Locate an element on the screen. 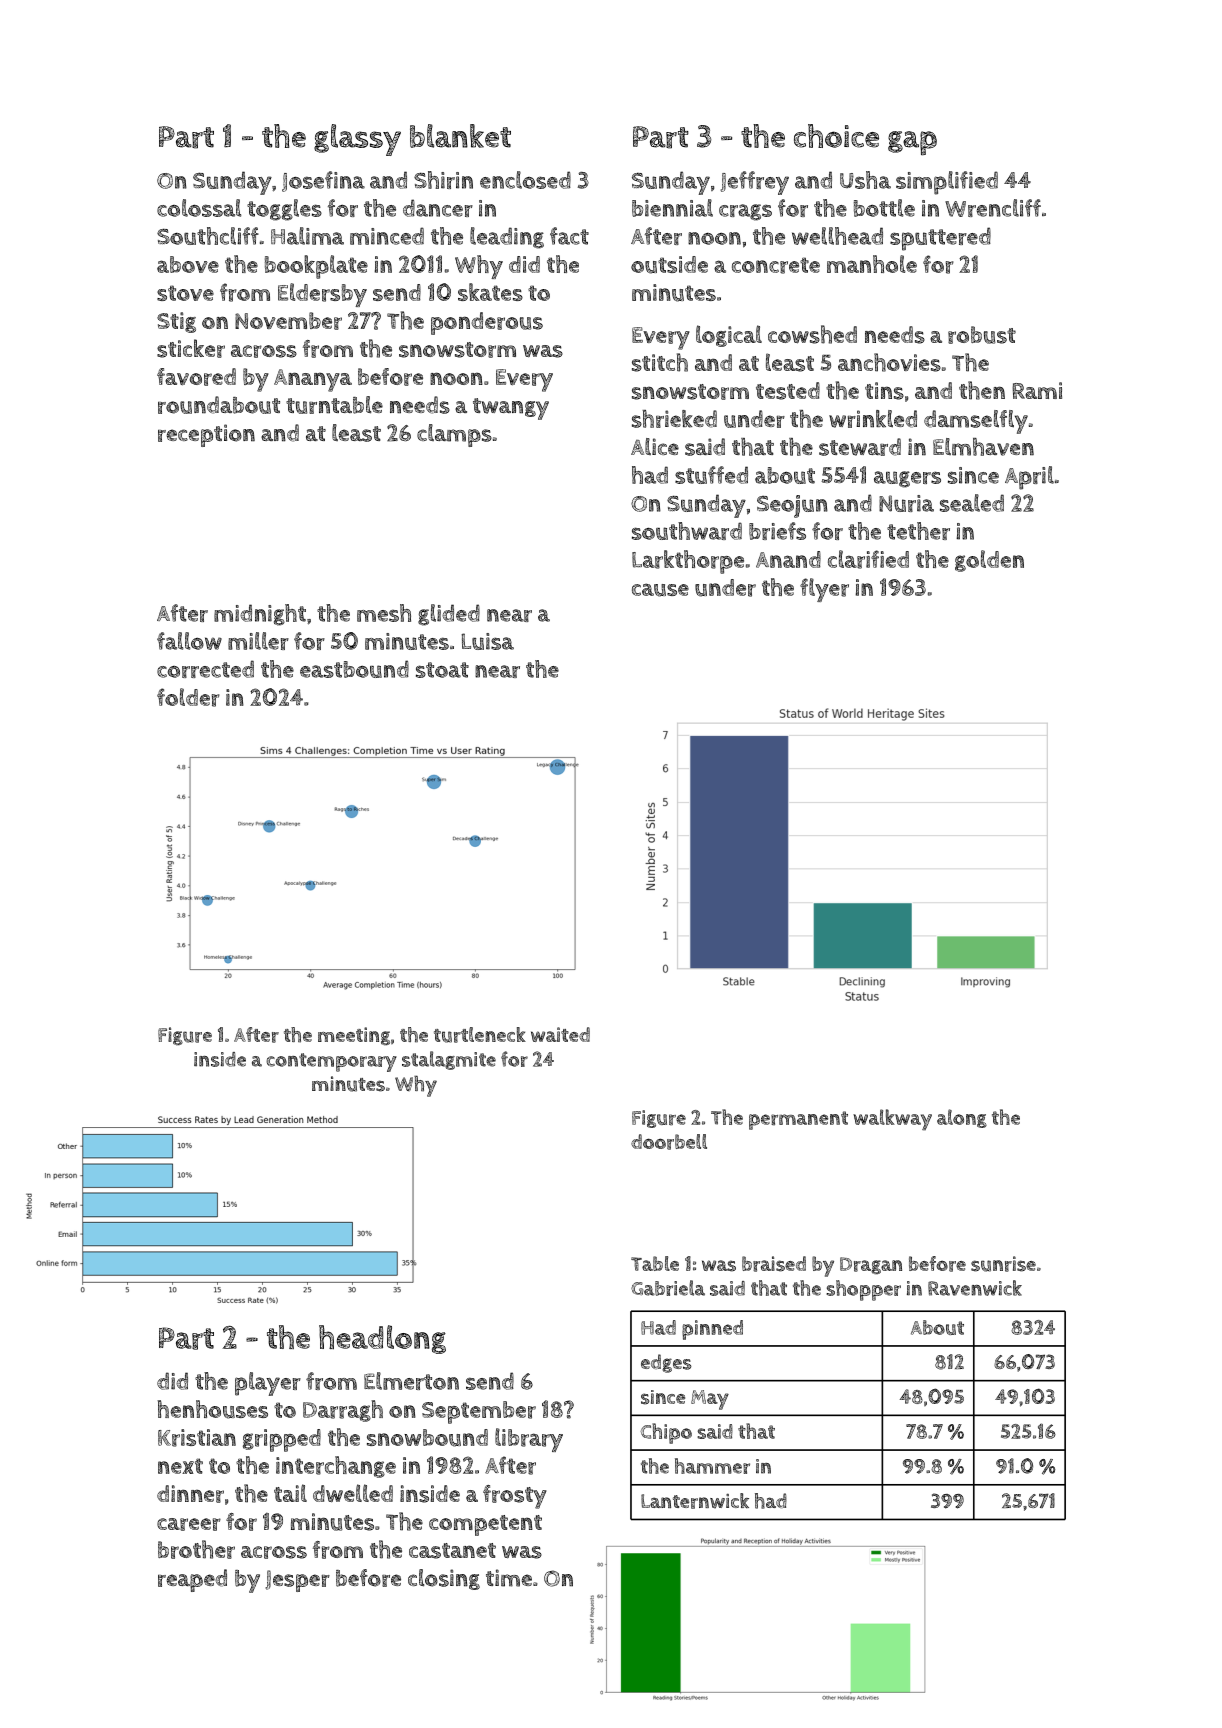  along is located at coordinates (962, 1118).
